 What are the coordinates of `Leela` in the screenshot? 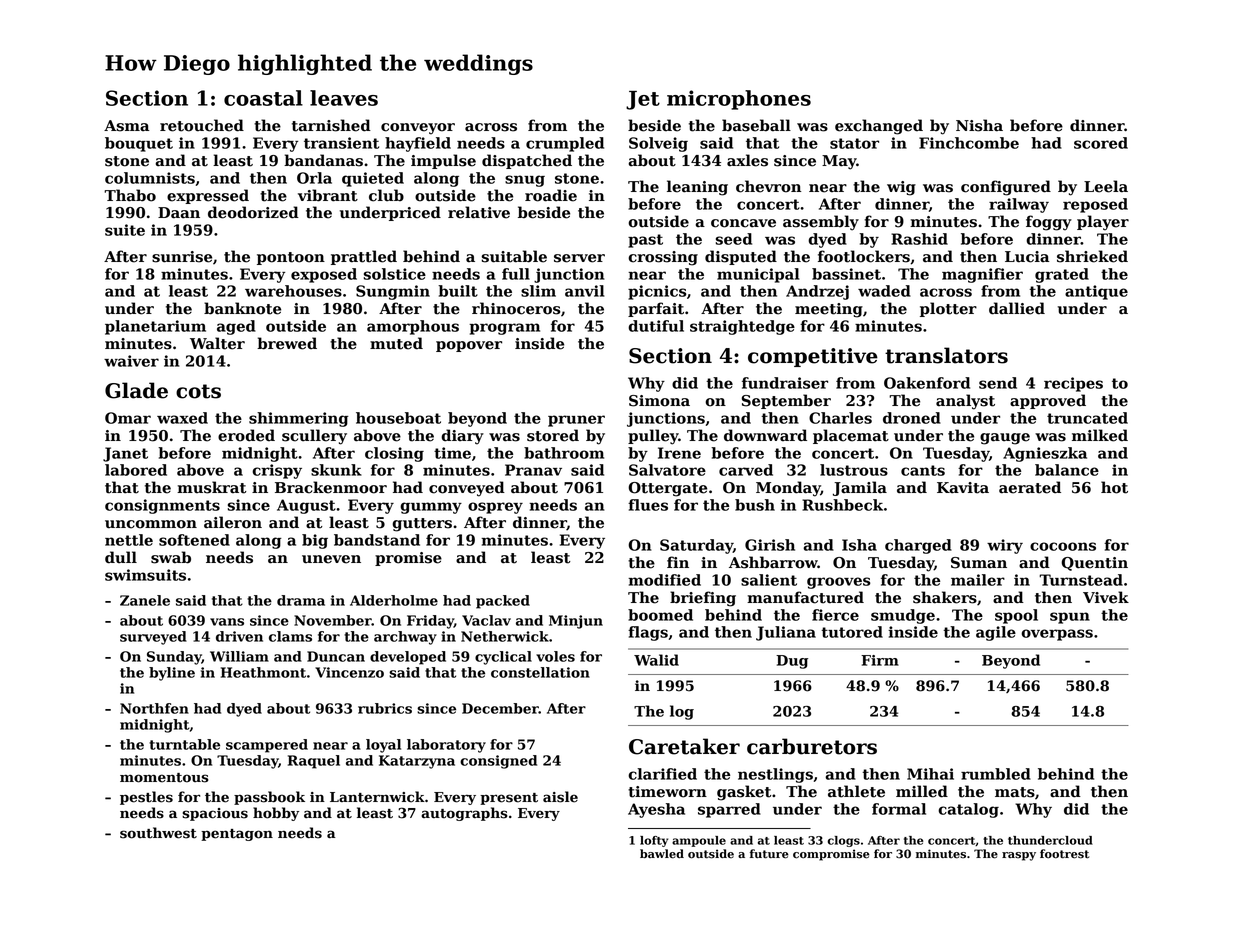 It's located at (1106, 186).
